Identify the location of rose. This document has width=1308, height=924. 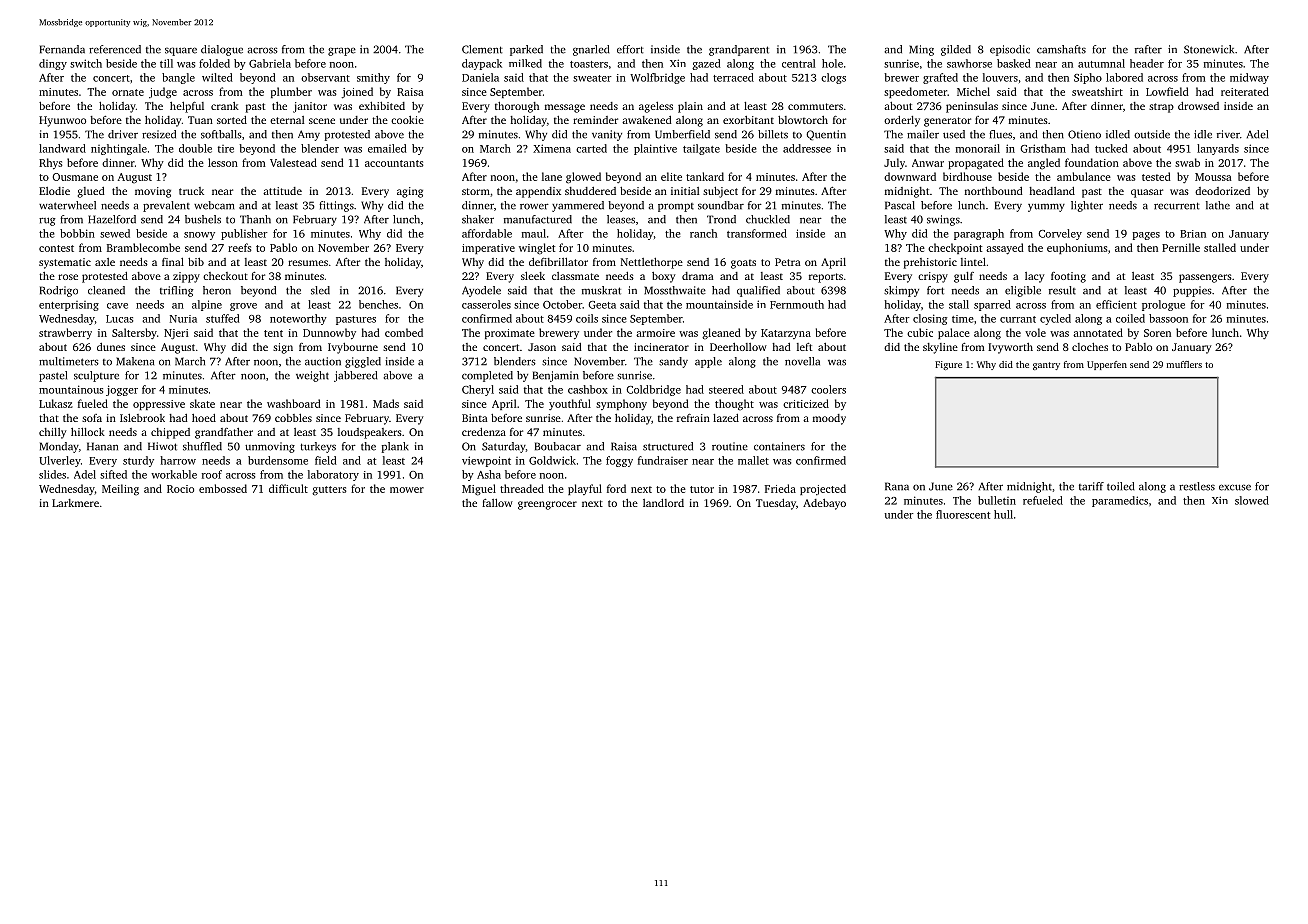
(68, 277).
